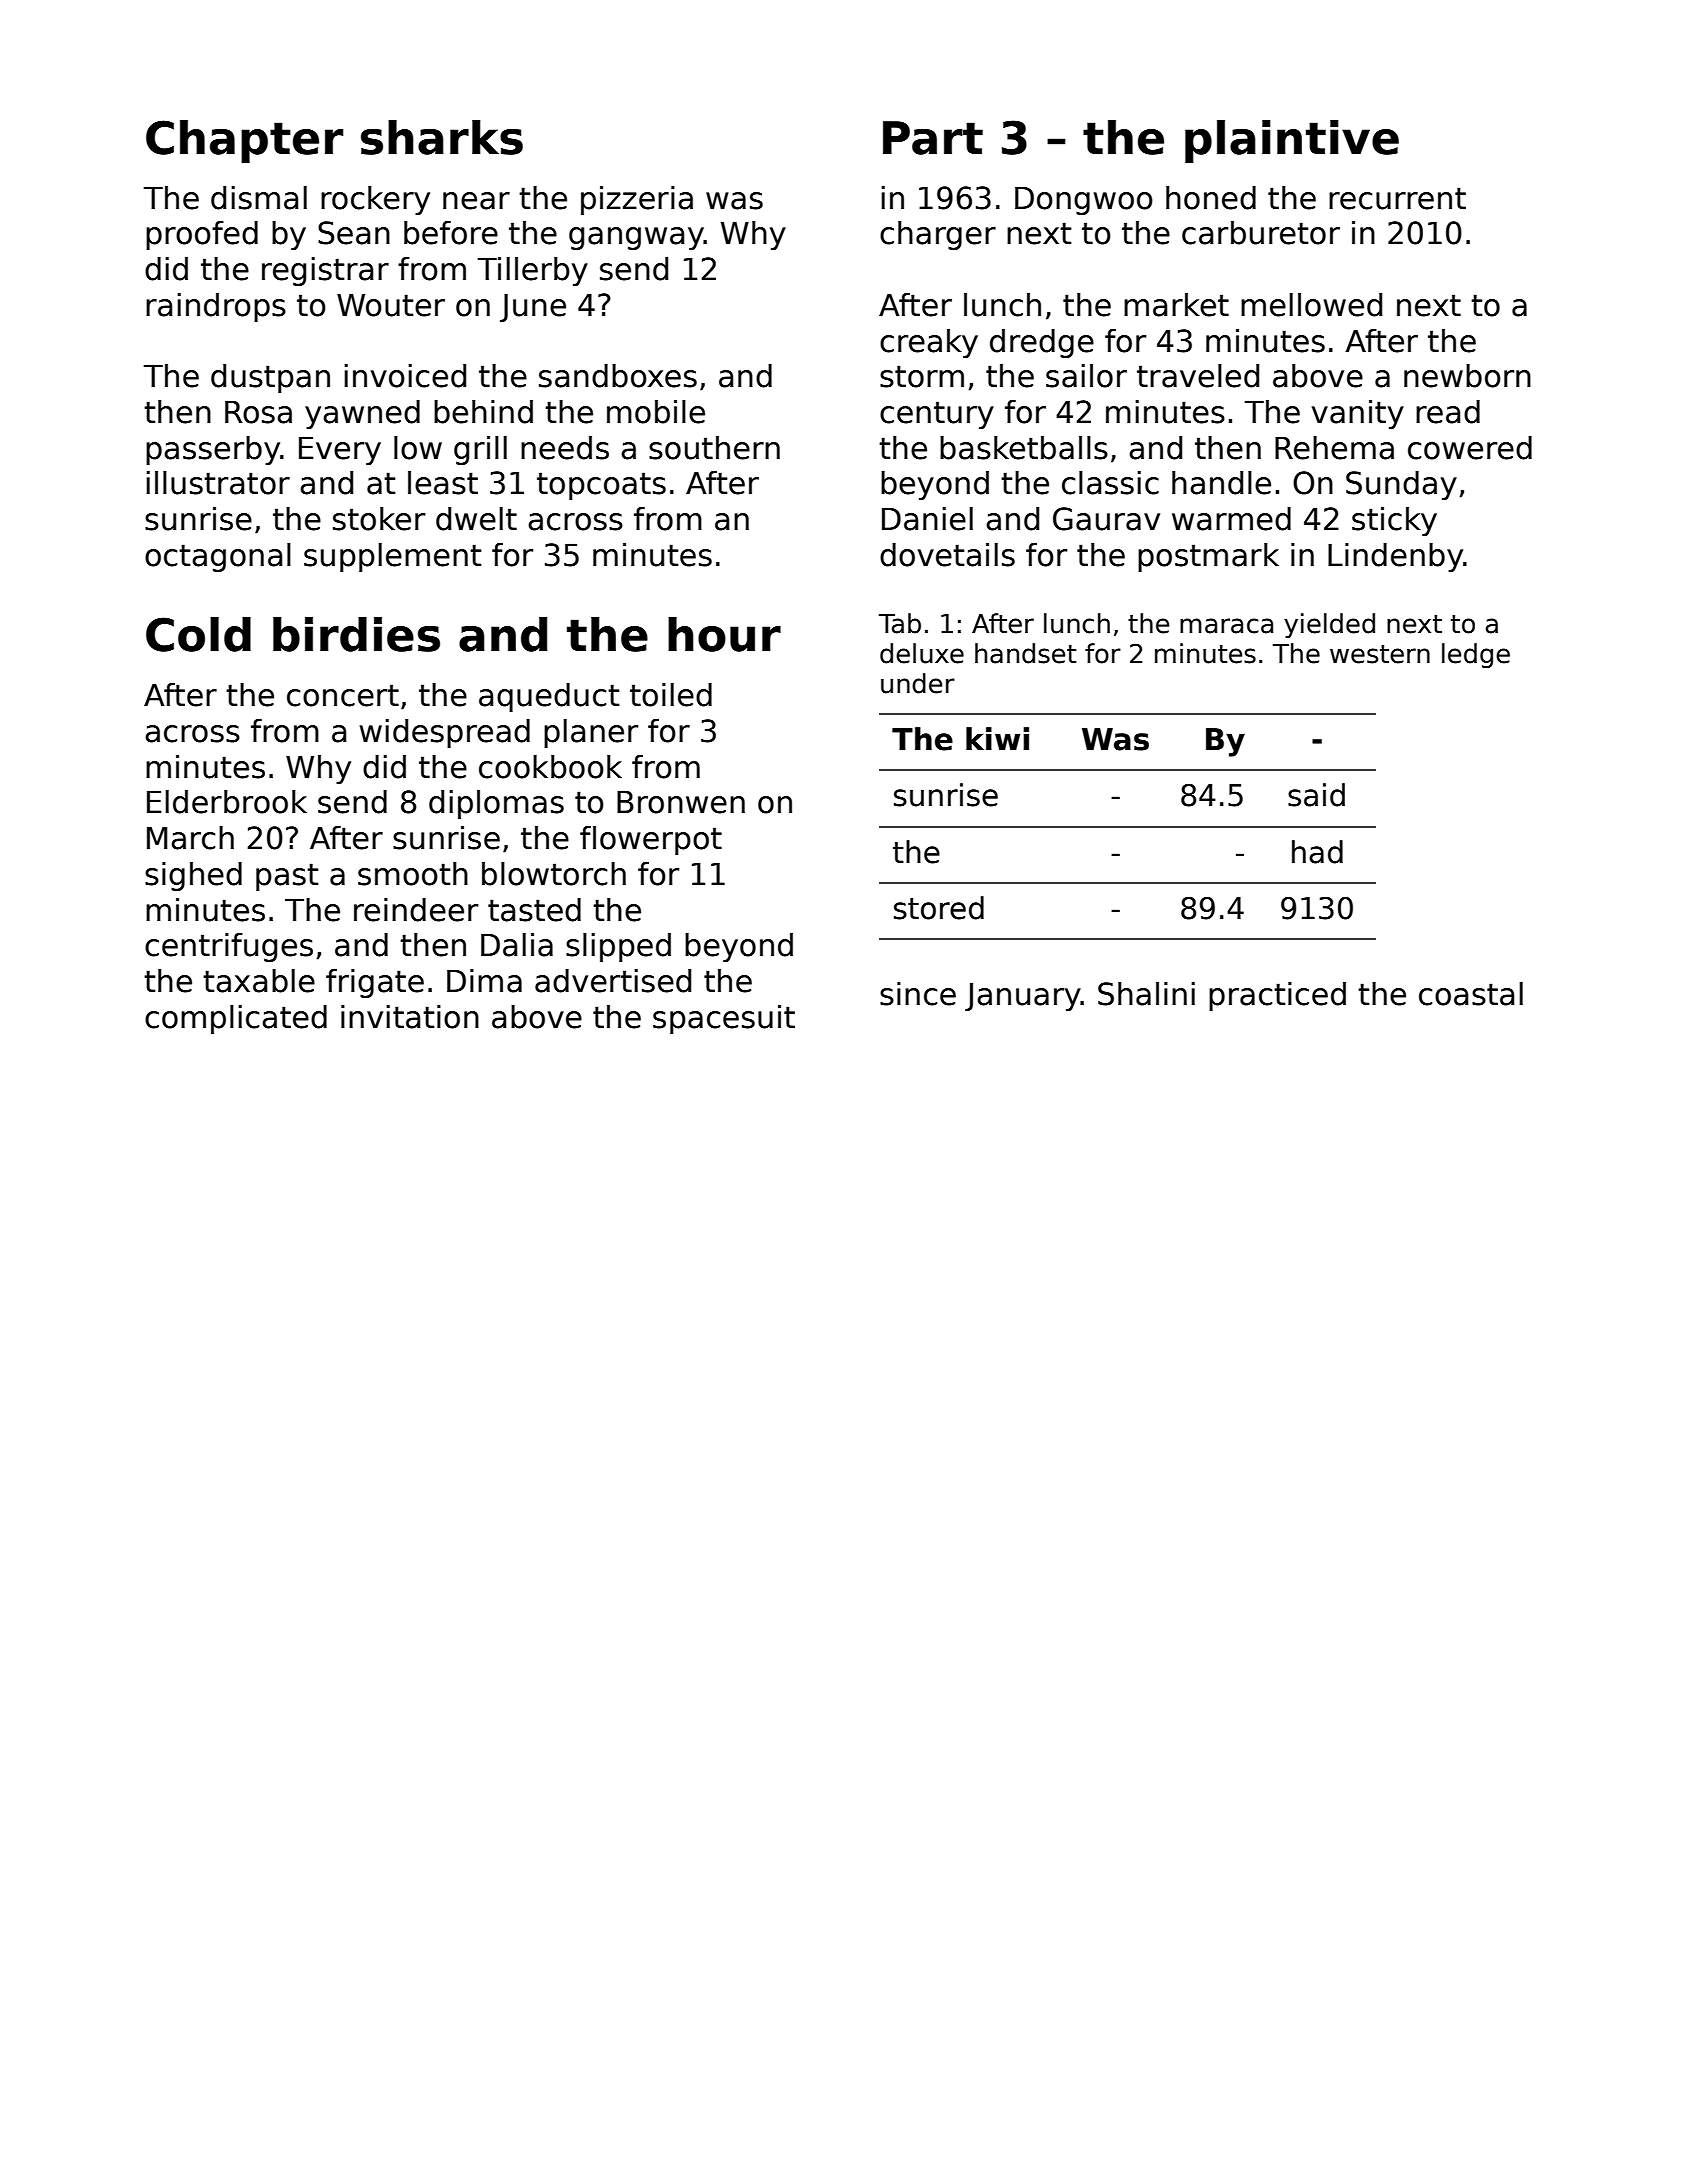 This image has width=1683, height=2178. What do you see at coordinates (343, 695) in the image?
I see `concert` at bounding box center [343, 695].
